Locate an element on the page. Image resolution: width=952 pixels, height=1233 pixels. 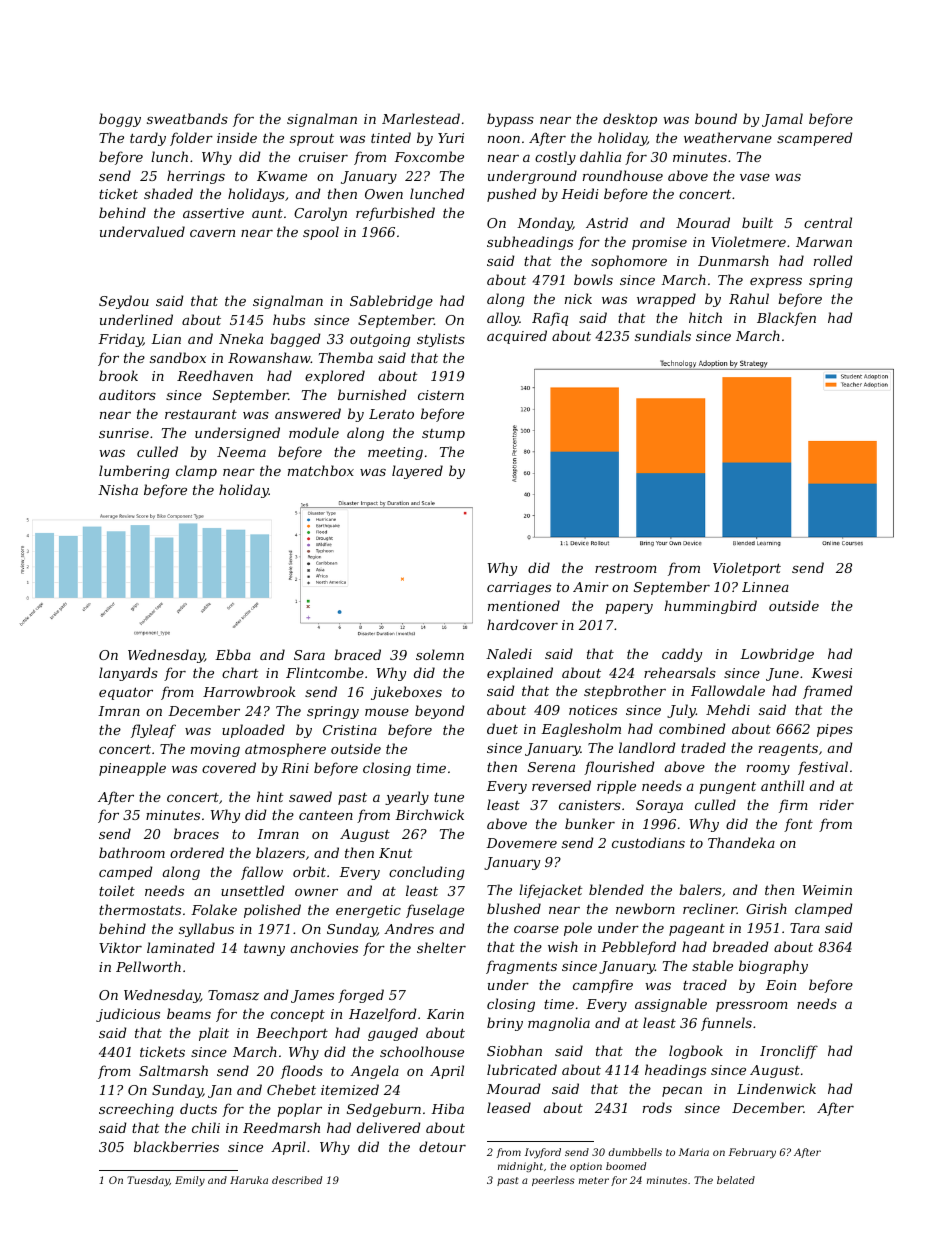
blackberries is located at coordinates (176, 1146).
